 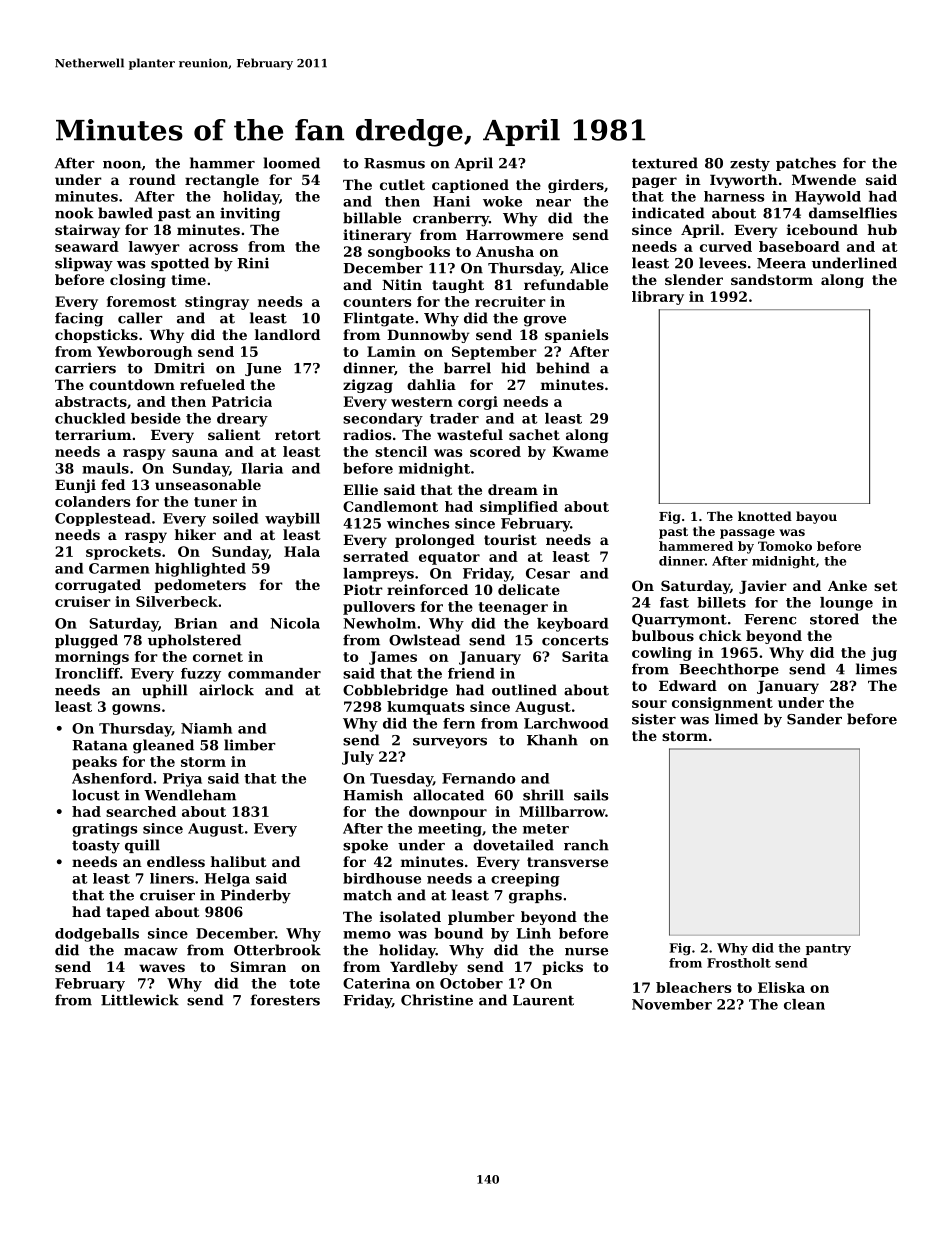 I want to click on trader, so click(x=454, y=418).
